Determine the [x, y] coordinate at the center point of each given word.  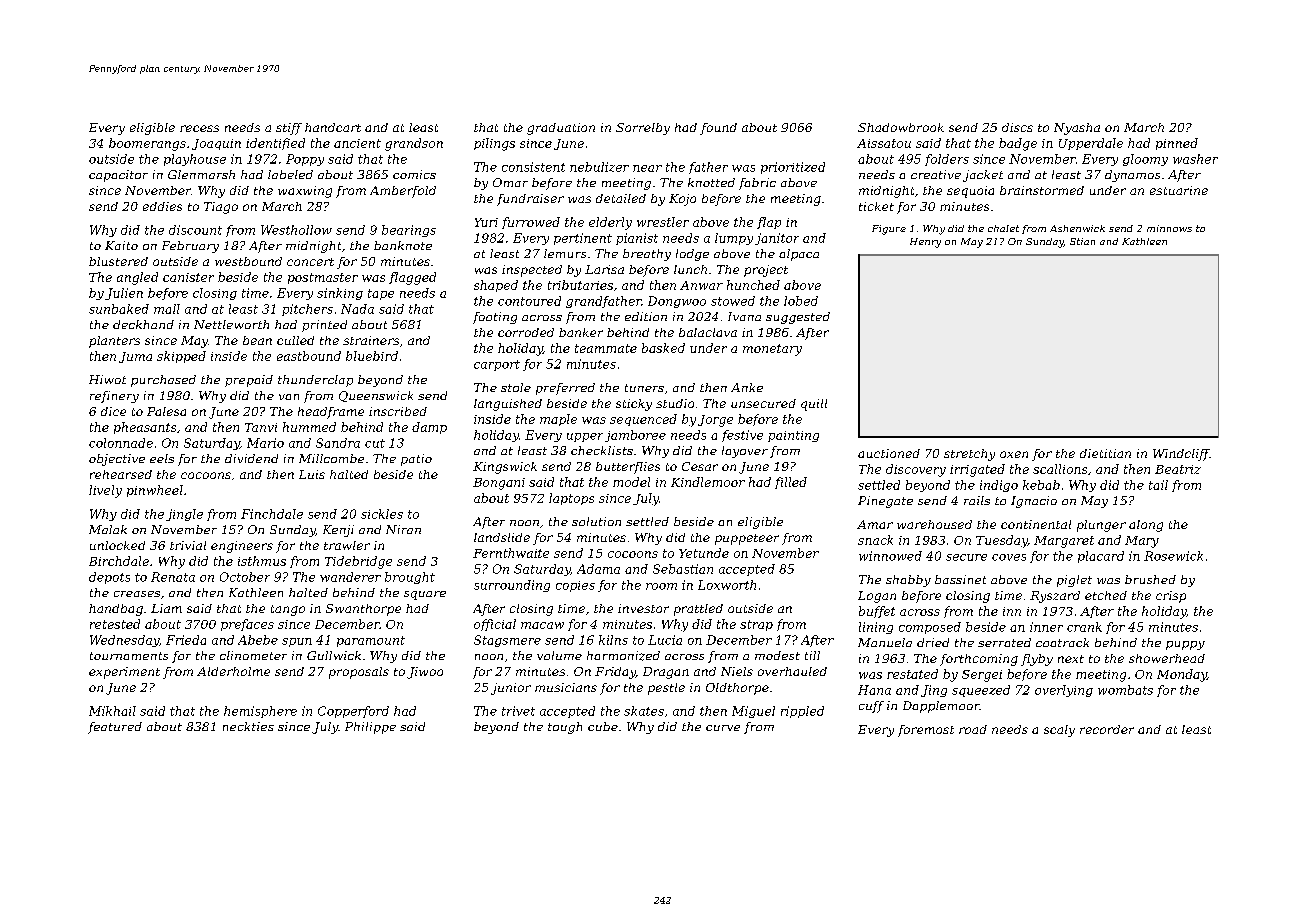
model [631, 482]
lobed [801, 301]
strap [756, 625]
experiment [124, 673]
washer [1195, 159]
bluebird [372, 356]
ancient [357, 143]
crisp [1171, 597]
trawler [347, 545]
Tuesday [1002, 541]
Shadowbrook [901, 127]
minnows [1169, 228]
